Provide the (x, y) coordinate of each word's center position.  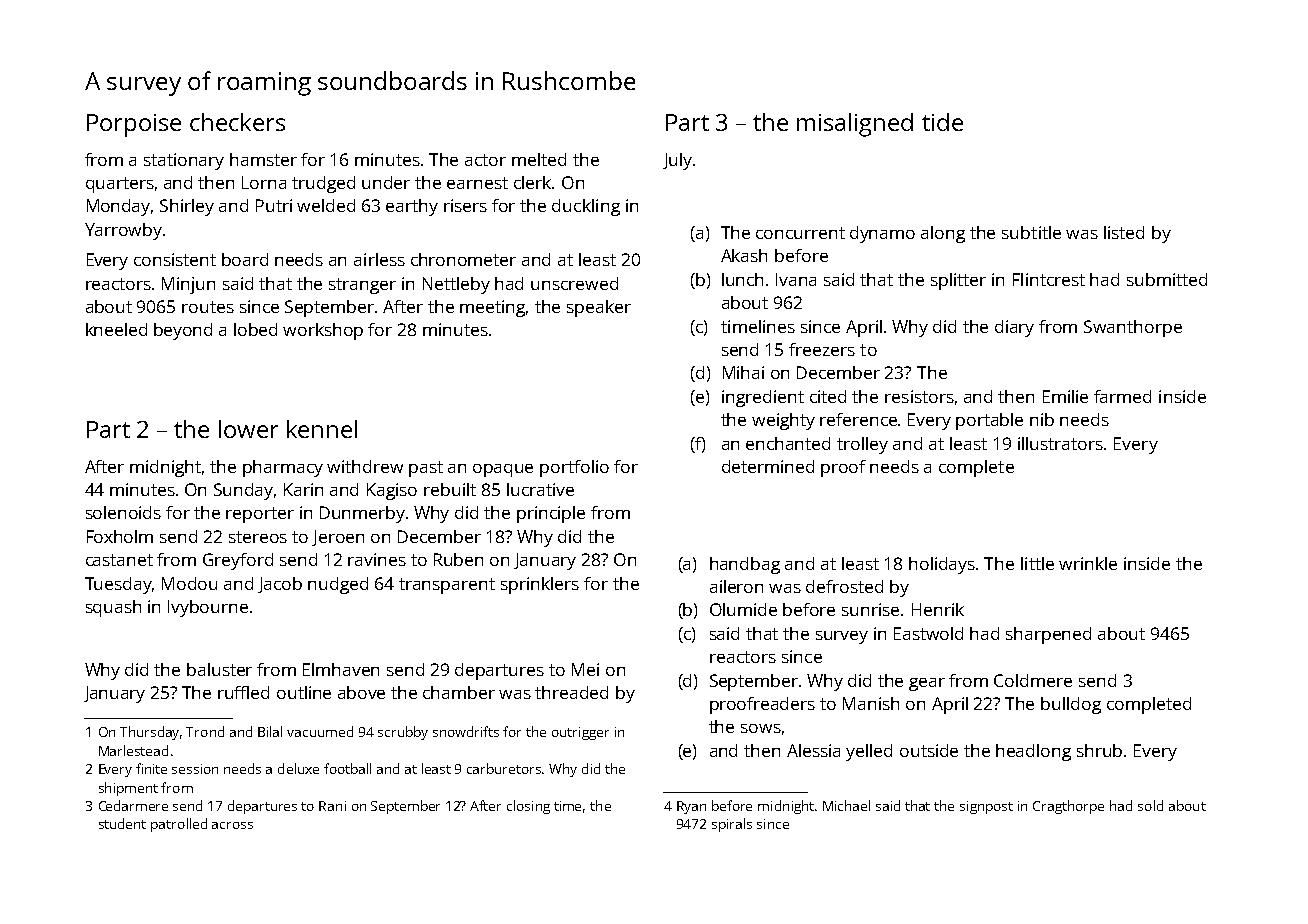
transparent (447, 586)
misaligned (855, 125)
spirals (732, 825)
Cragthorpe (1068, 807)
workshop (323, 331)
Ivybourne (208, 608)
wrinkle (1088, 563)
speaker (599, 308)
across (232, 825)
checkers (237, 122)
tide (942, 122)
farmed (1122, 396)
